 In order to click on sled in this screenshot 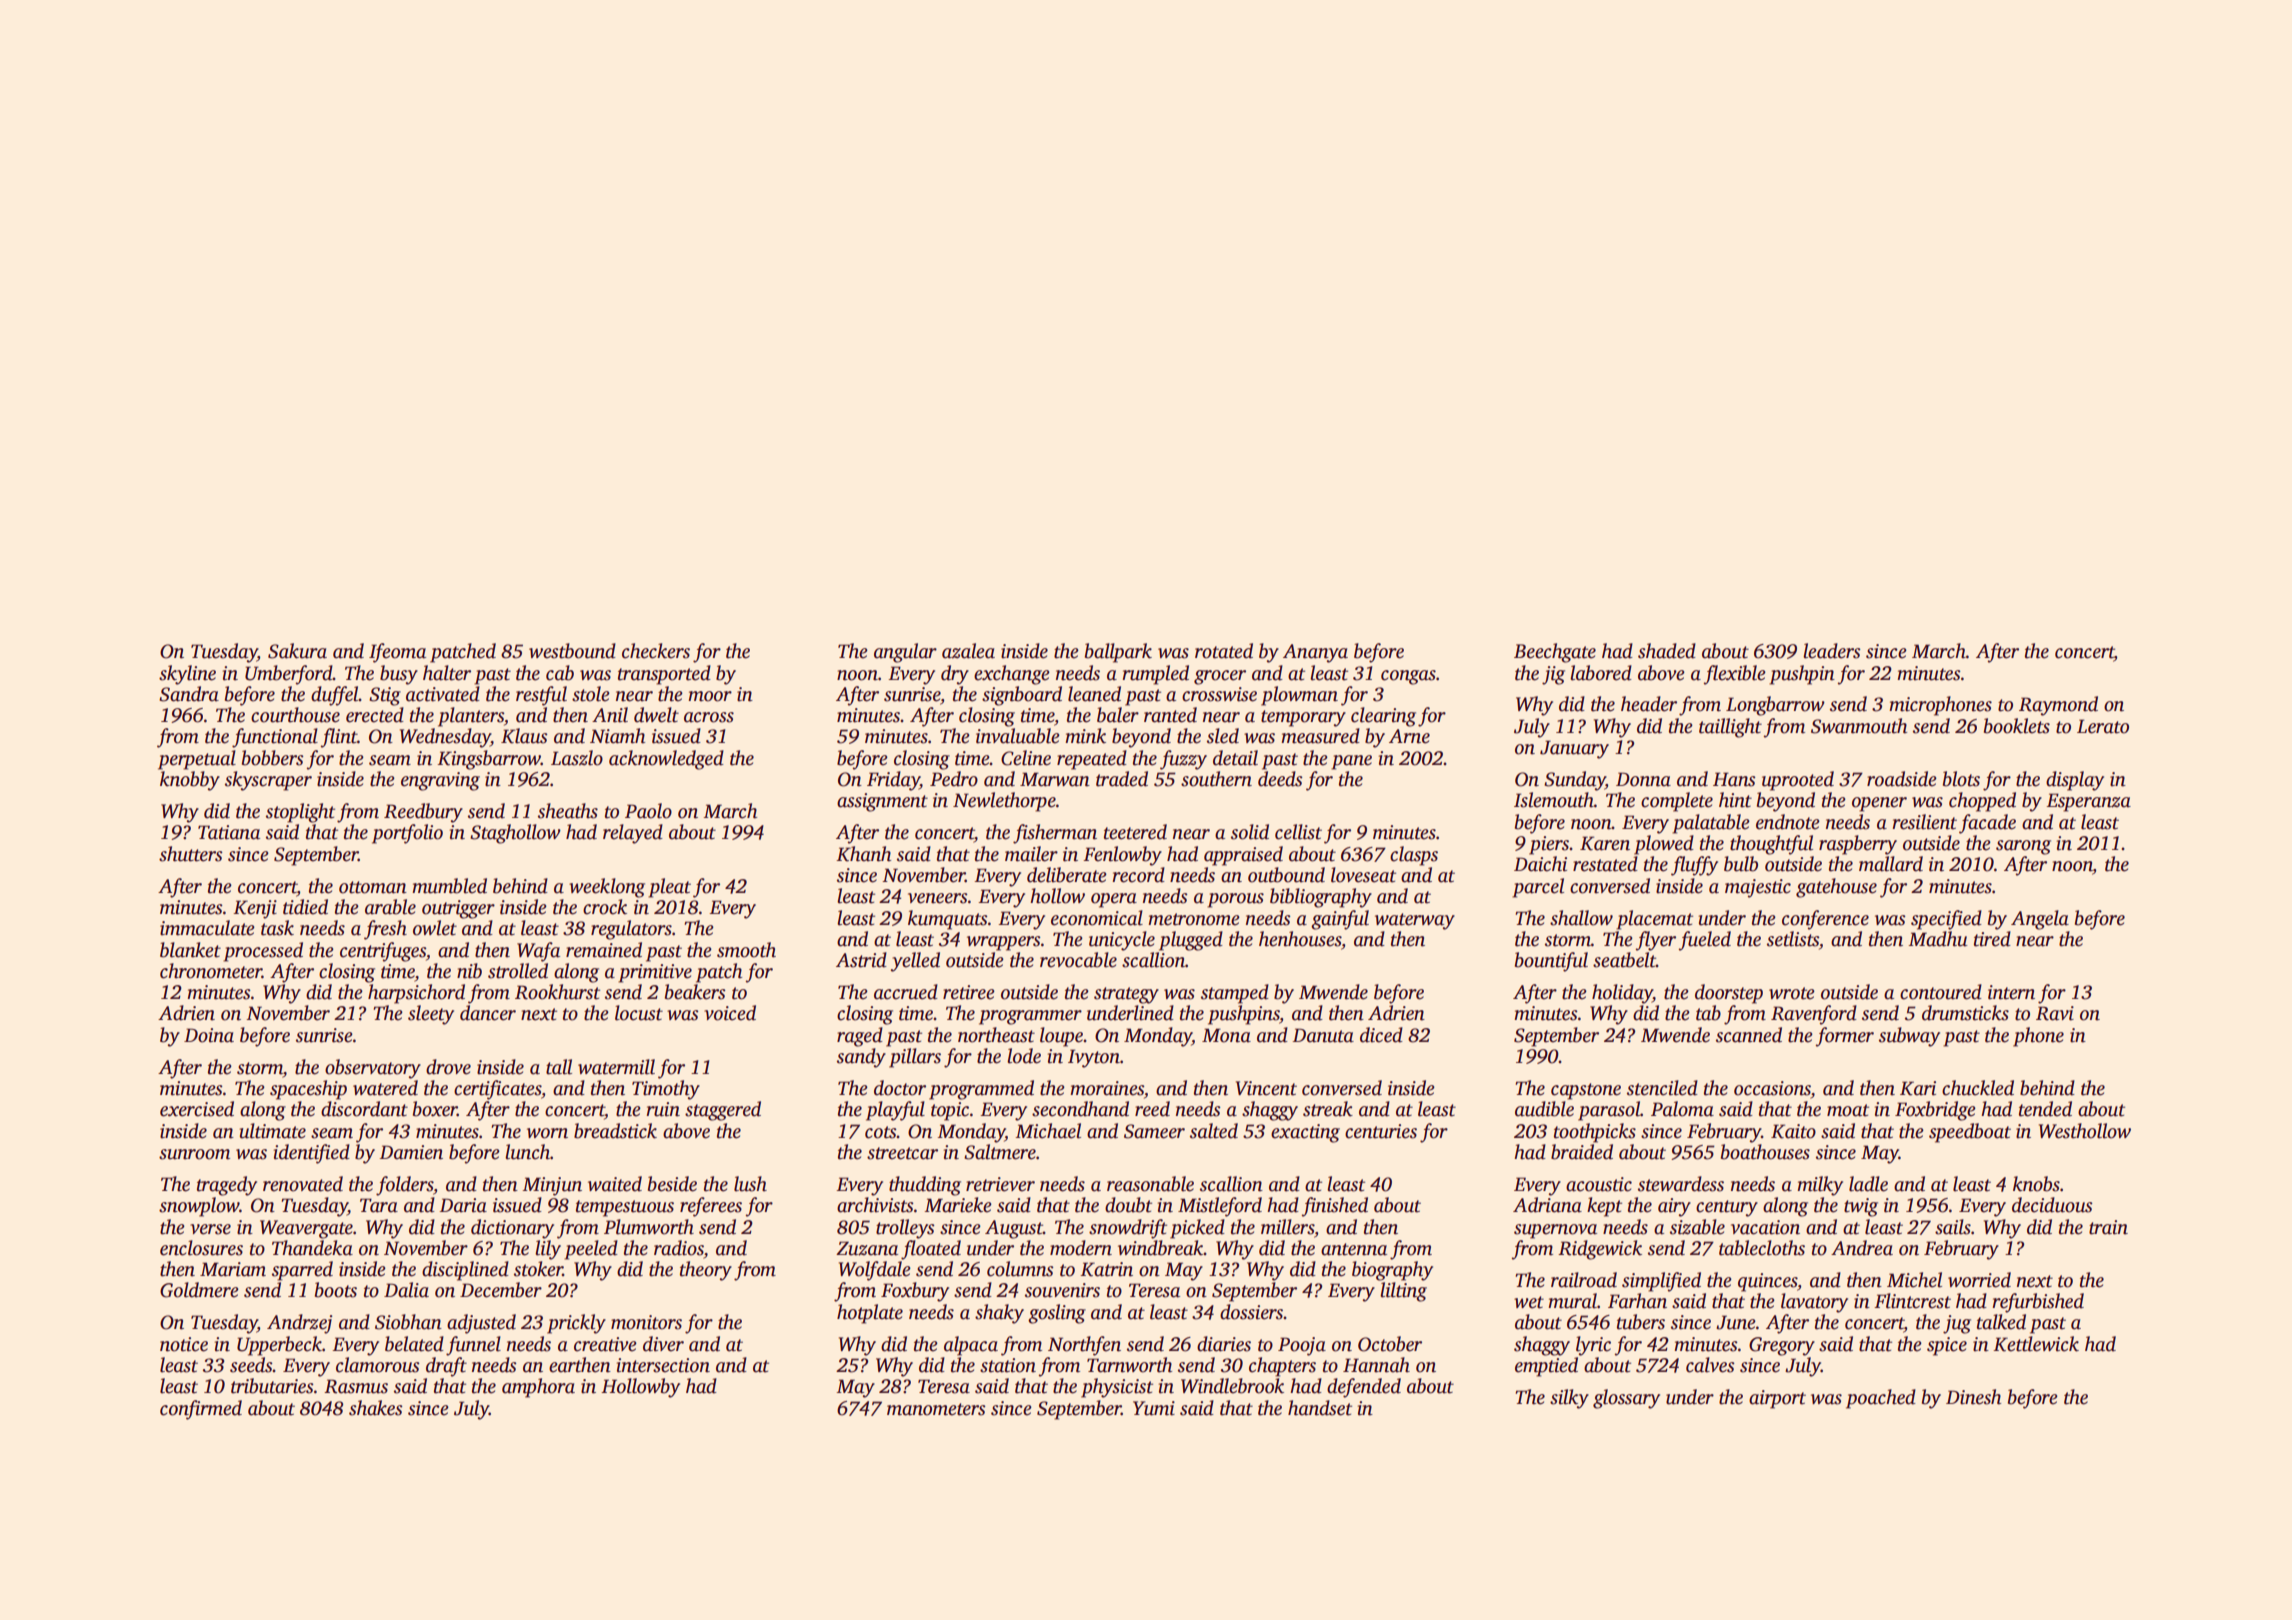, I will do `click(1223, 736)`.
